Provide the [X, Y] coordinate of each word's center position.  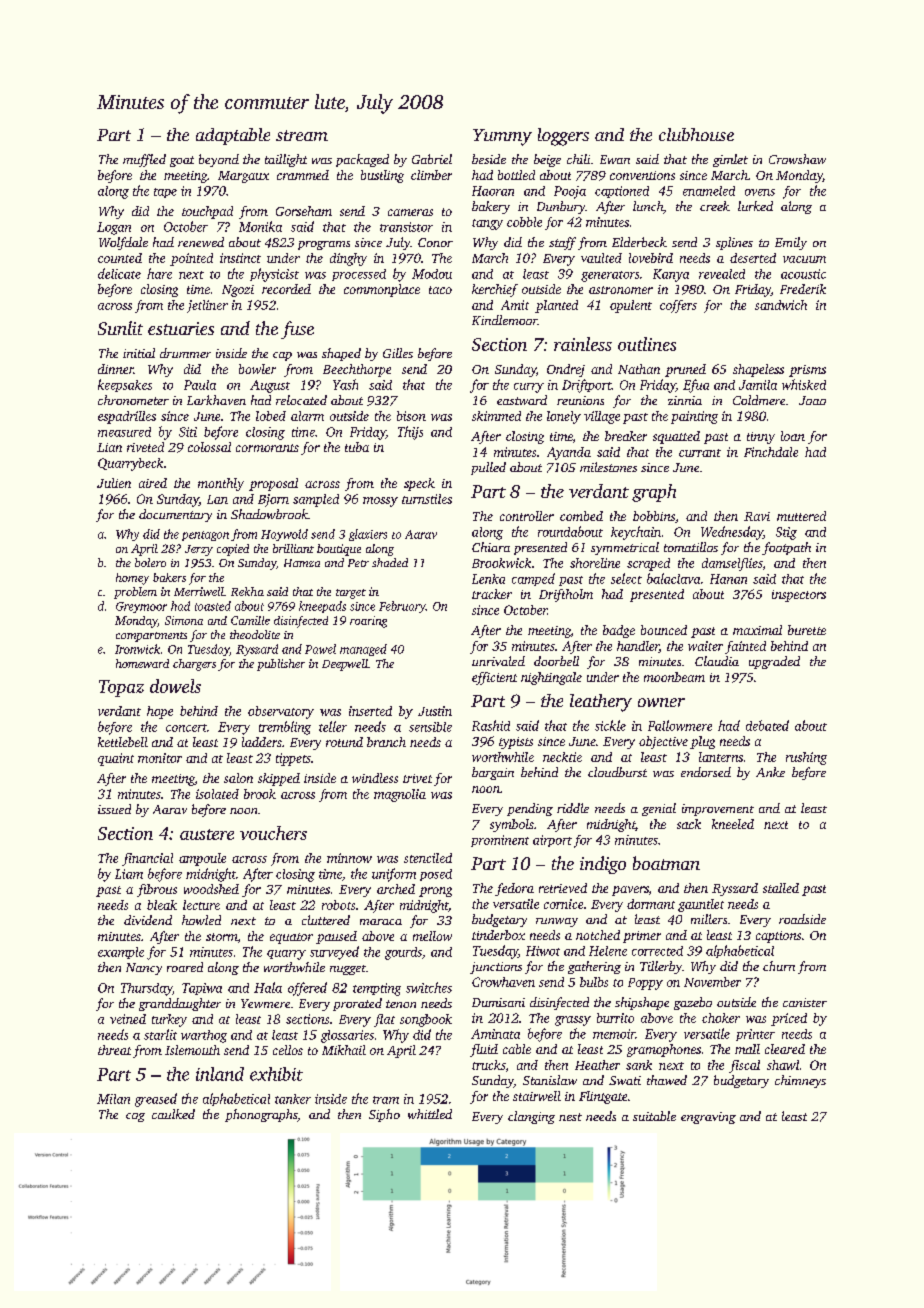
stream [302, 135]
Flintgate [603, 1097]
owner [661, 702]
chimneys [800, 1081]
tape [165, 193]
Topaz [121, 688]
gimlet [730, 160]
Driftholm [566, 595]
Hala [268, 987]
